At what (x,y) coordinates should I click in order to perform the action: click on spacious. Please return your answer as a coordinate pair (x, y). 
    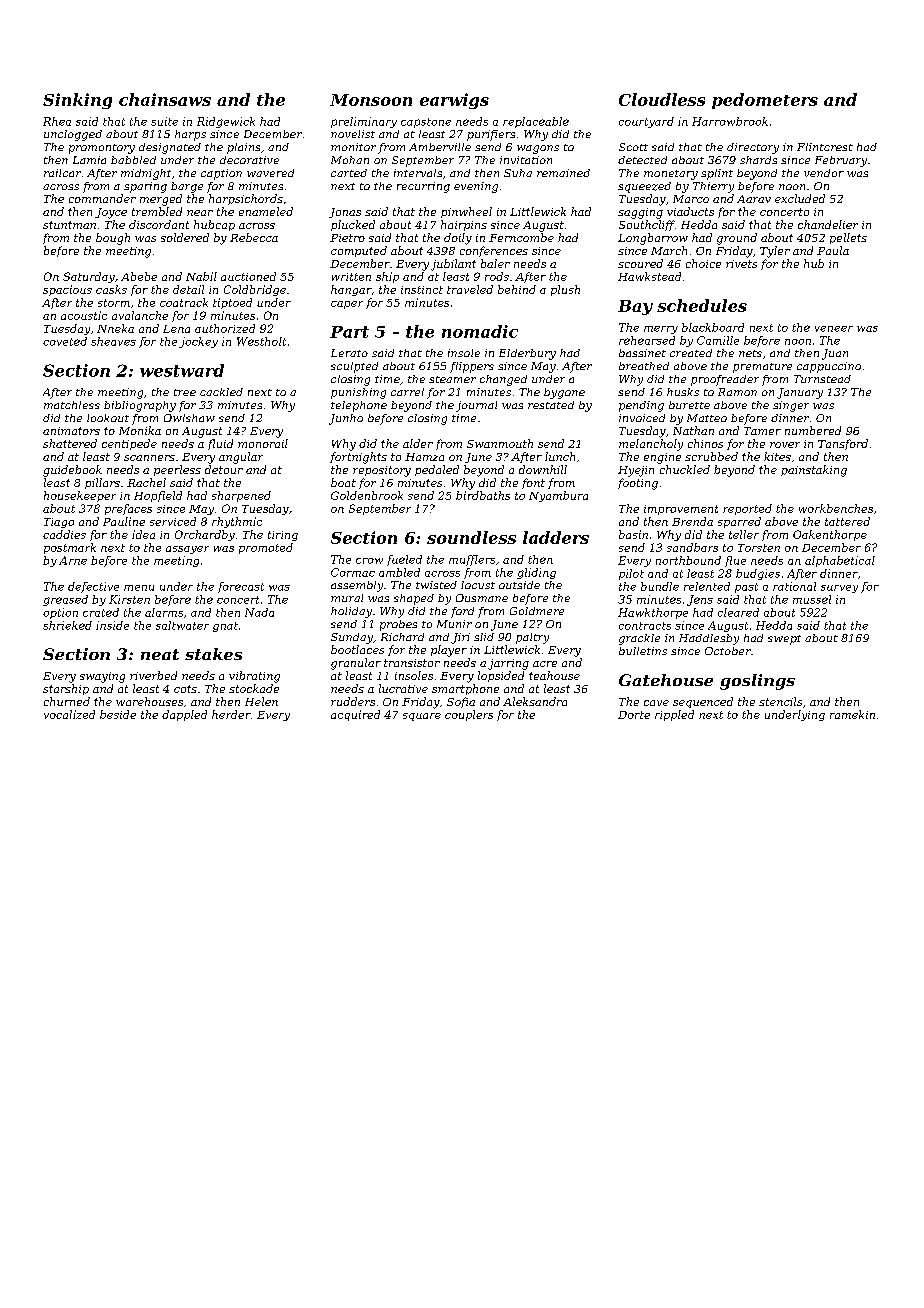
    Looking at the image, I should click on (67, 290).
